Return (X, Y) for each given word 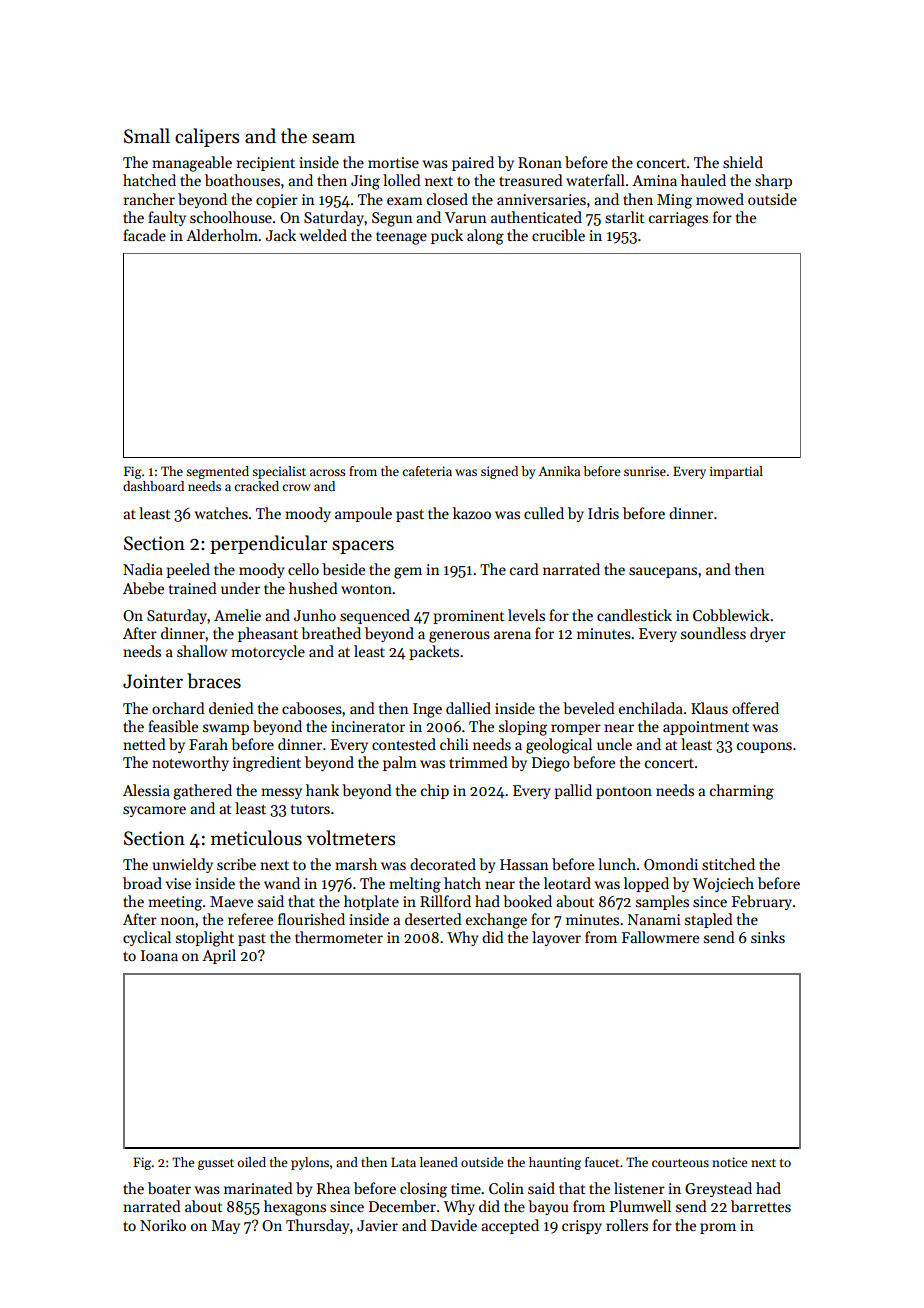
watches (221, 513)
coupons (764, 747)
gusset (216, 1164)
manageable (192, 164)
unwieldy (183, 865)
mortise (393, 162)
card (524, 569)
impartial (736, 472)
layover (556, 938)
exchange (496, 921)
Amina (654, 180)
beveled (589, 708)
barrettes (761, 1206)
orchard (178, 708)
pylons (310, 1163)
